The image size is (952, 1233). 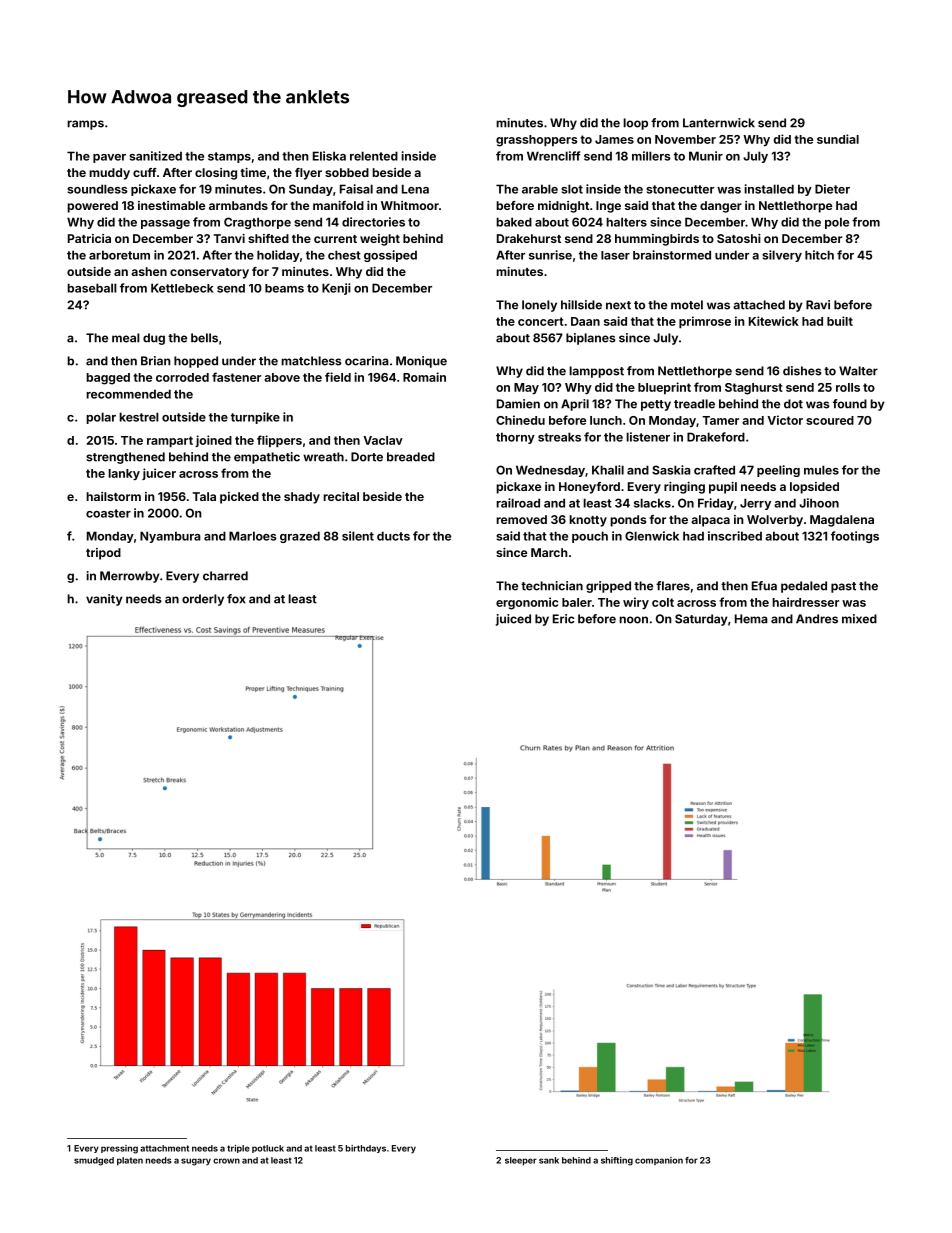 I want to click on juiced, so click(x=513, y=620).
